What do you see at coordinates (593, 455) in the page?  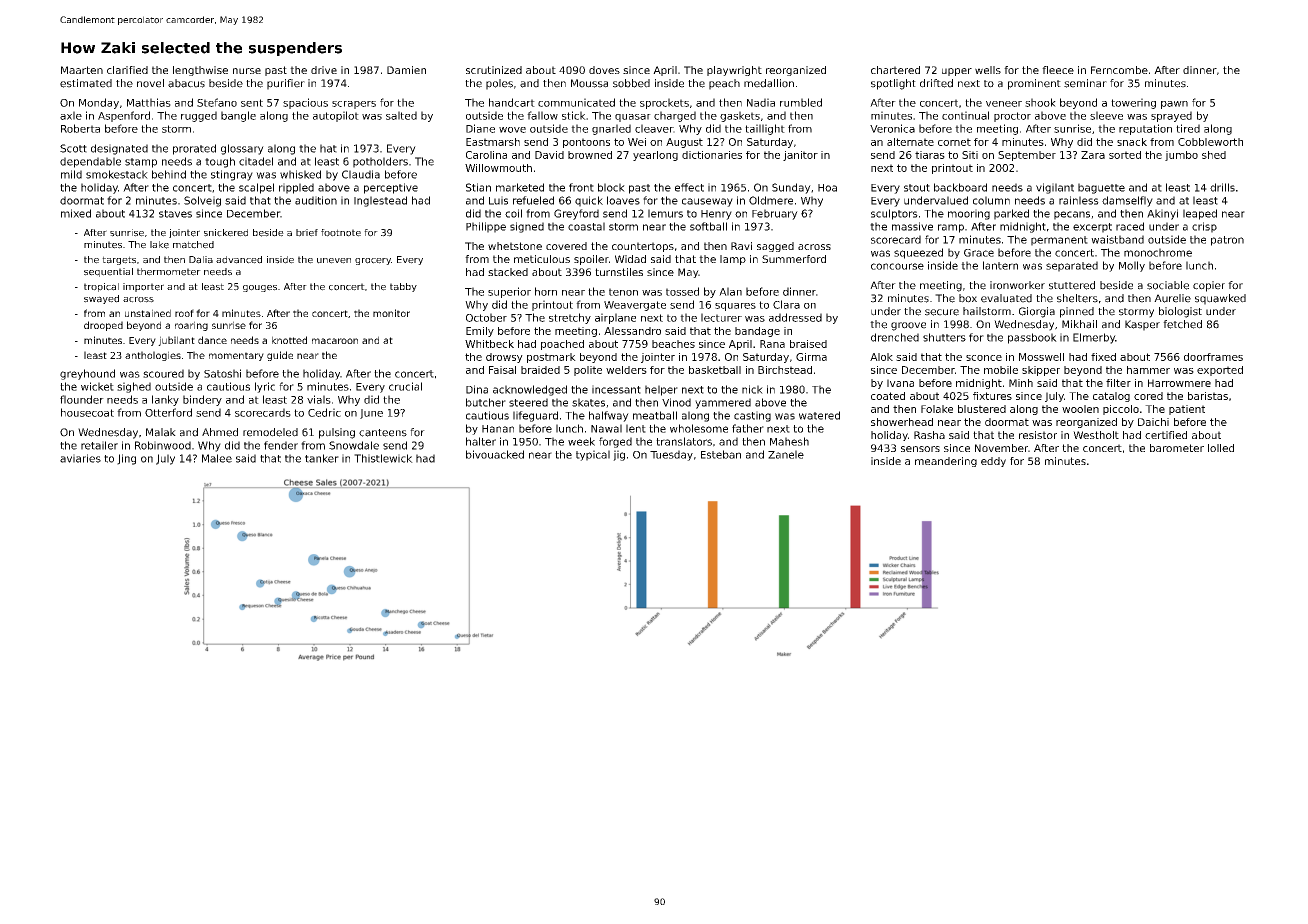 I see `typical` at bounding box center [593, 455].
